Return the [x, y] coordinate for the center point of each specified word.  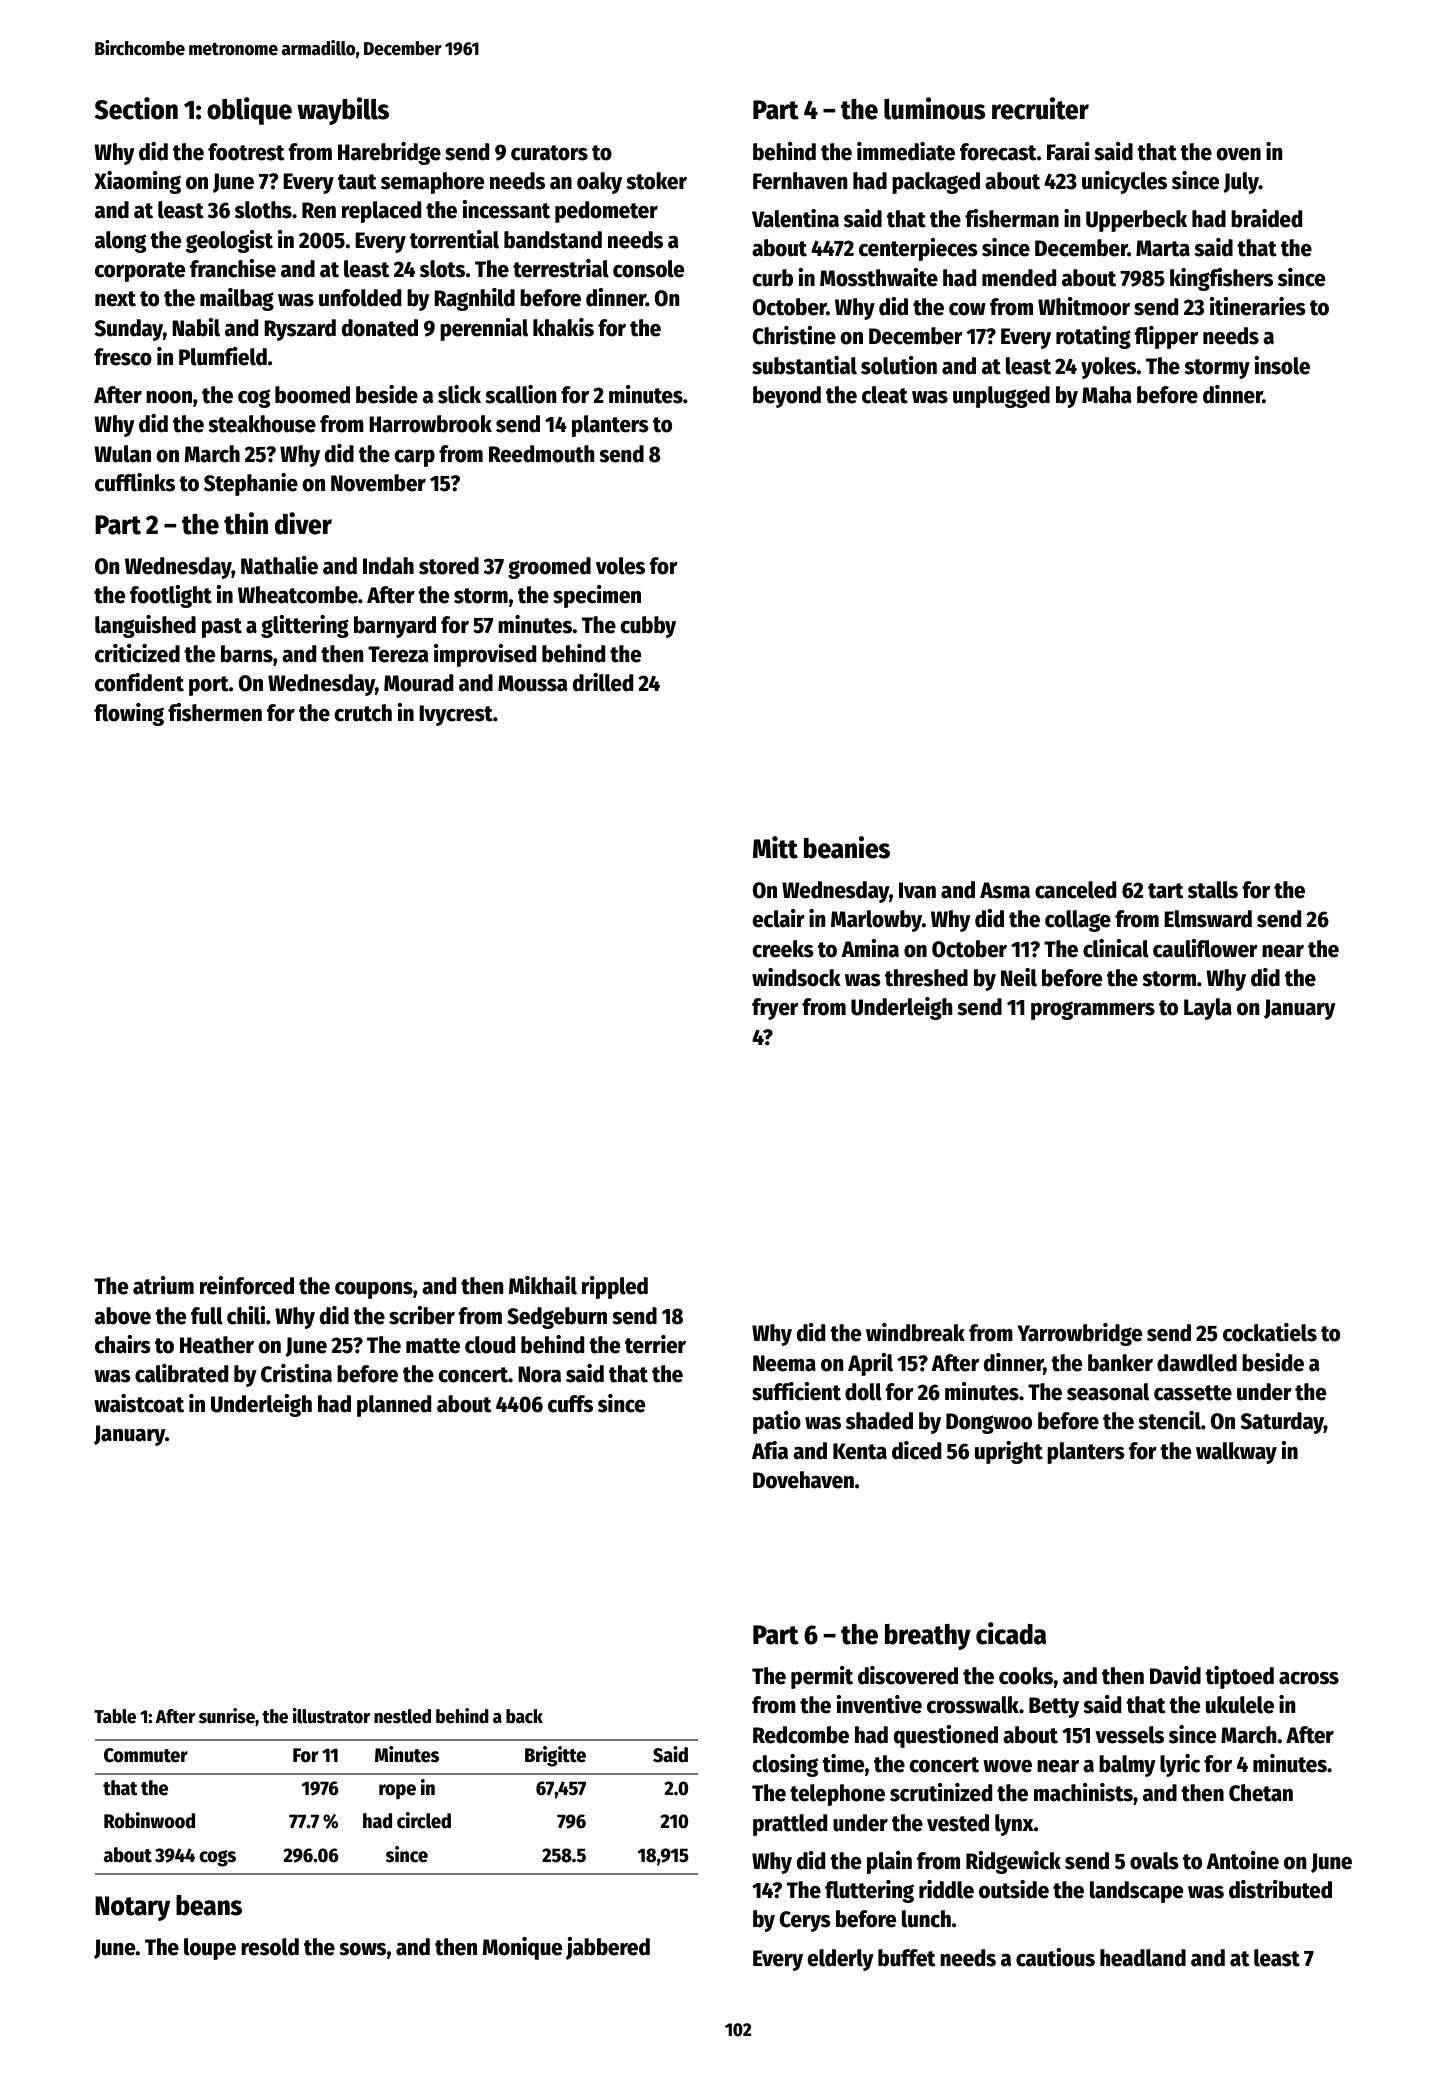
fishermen [215, 712]
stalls [1213, 890]
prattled [790, 1825]
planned [394, 1406]
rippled [615, 1287]
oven [1239, 154]
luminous [934, 108]
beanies [847, 847]
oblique [249, 111]
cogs [217, 1858]
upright [1009, 1452]
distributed [1280, 1889]
